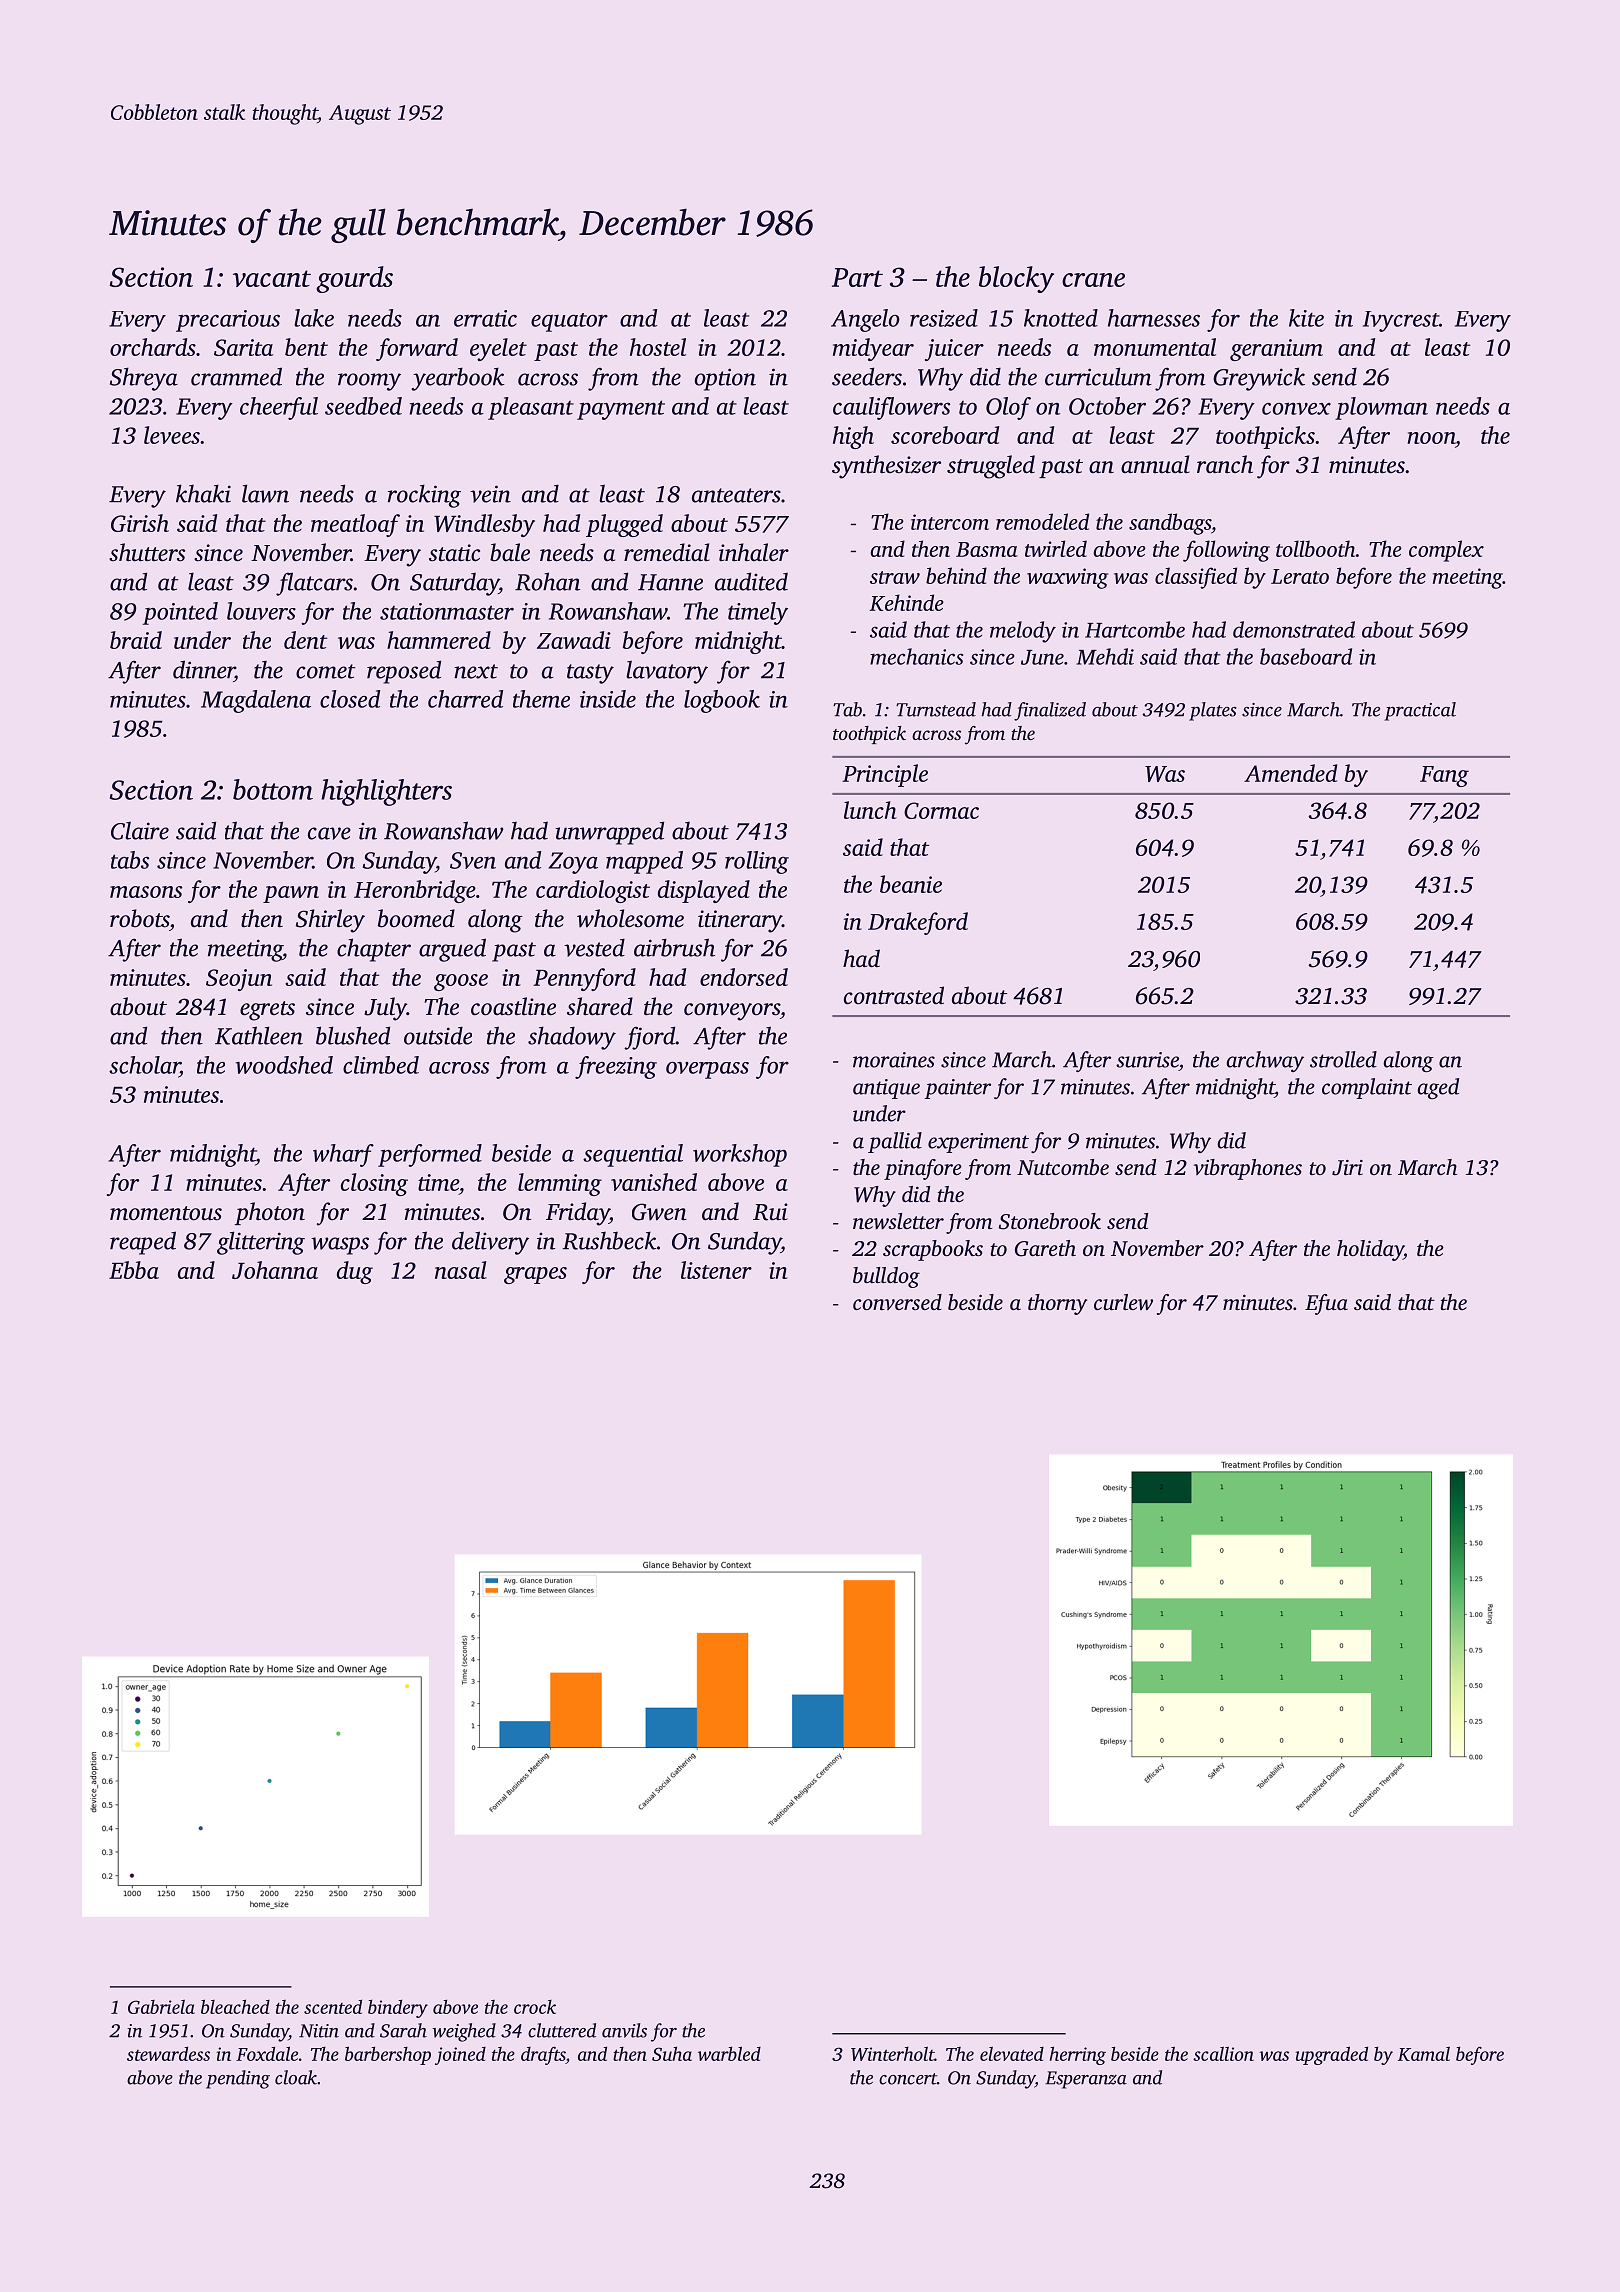 The height and width of the screenshot is (2292, 1620). Describe the element at coordinates (1401, 321) in the screenshot. I see `Ivycrest` at that location.
